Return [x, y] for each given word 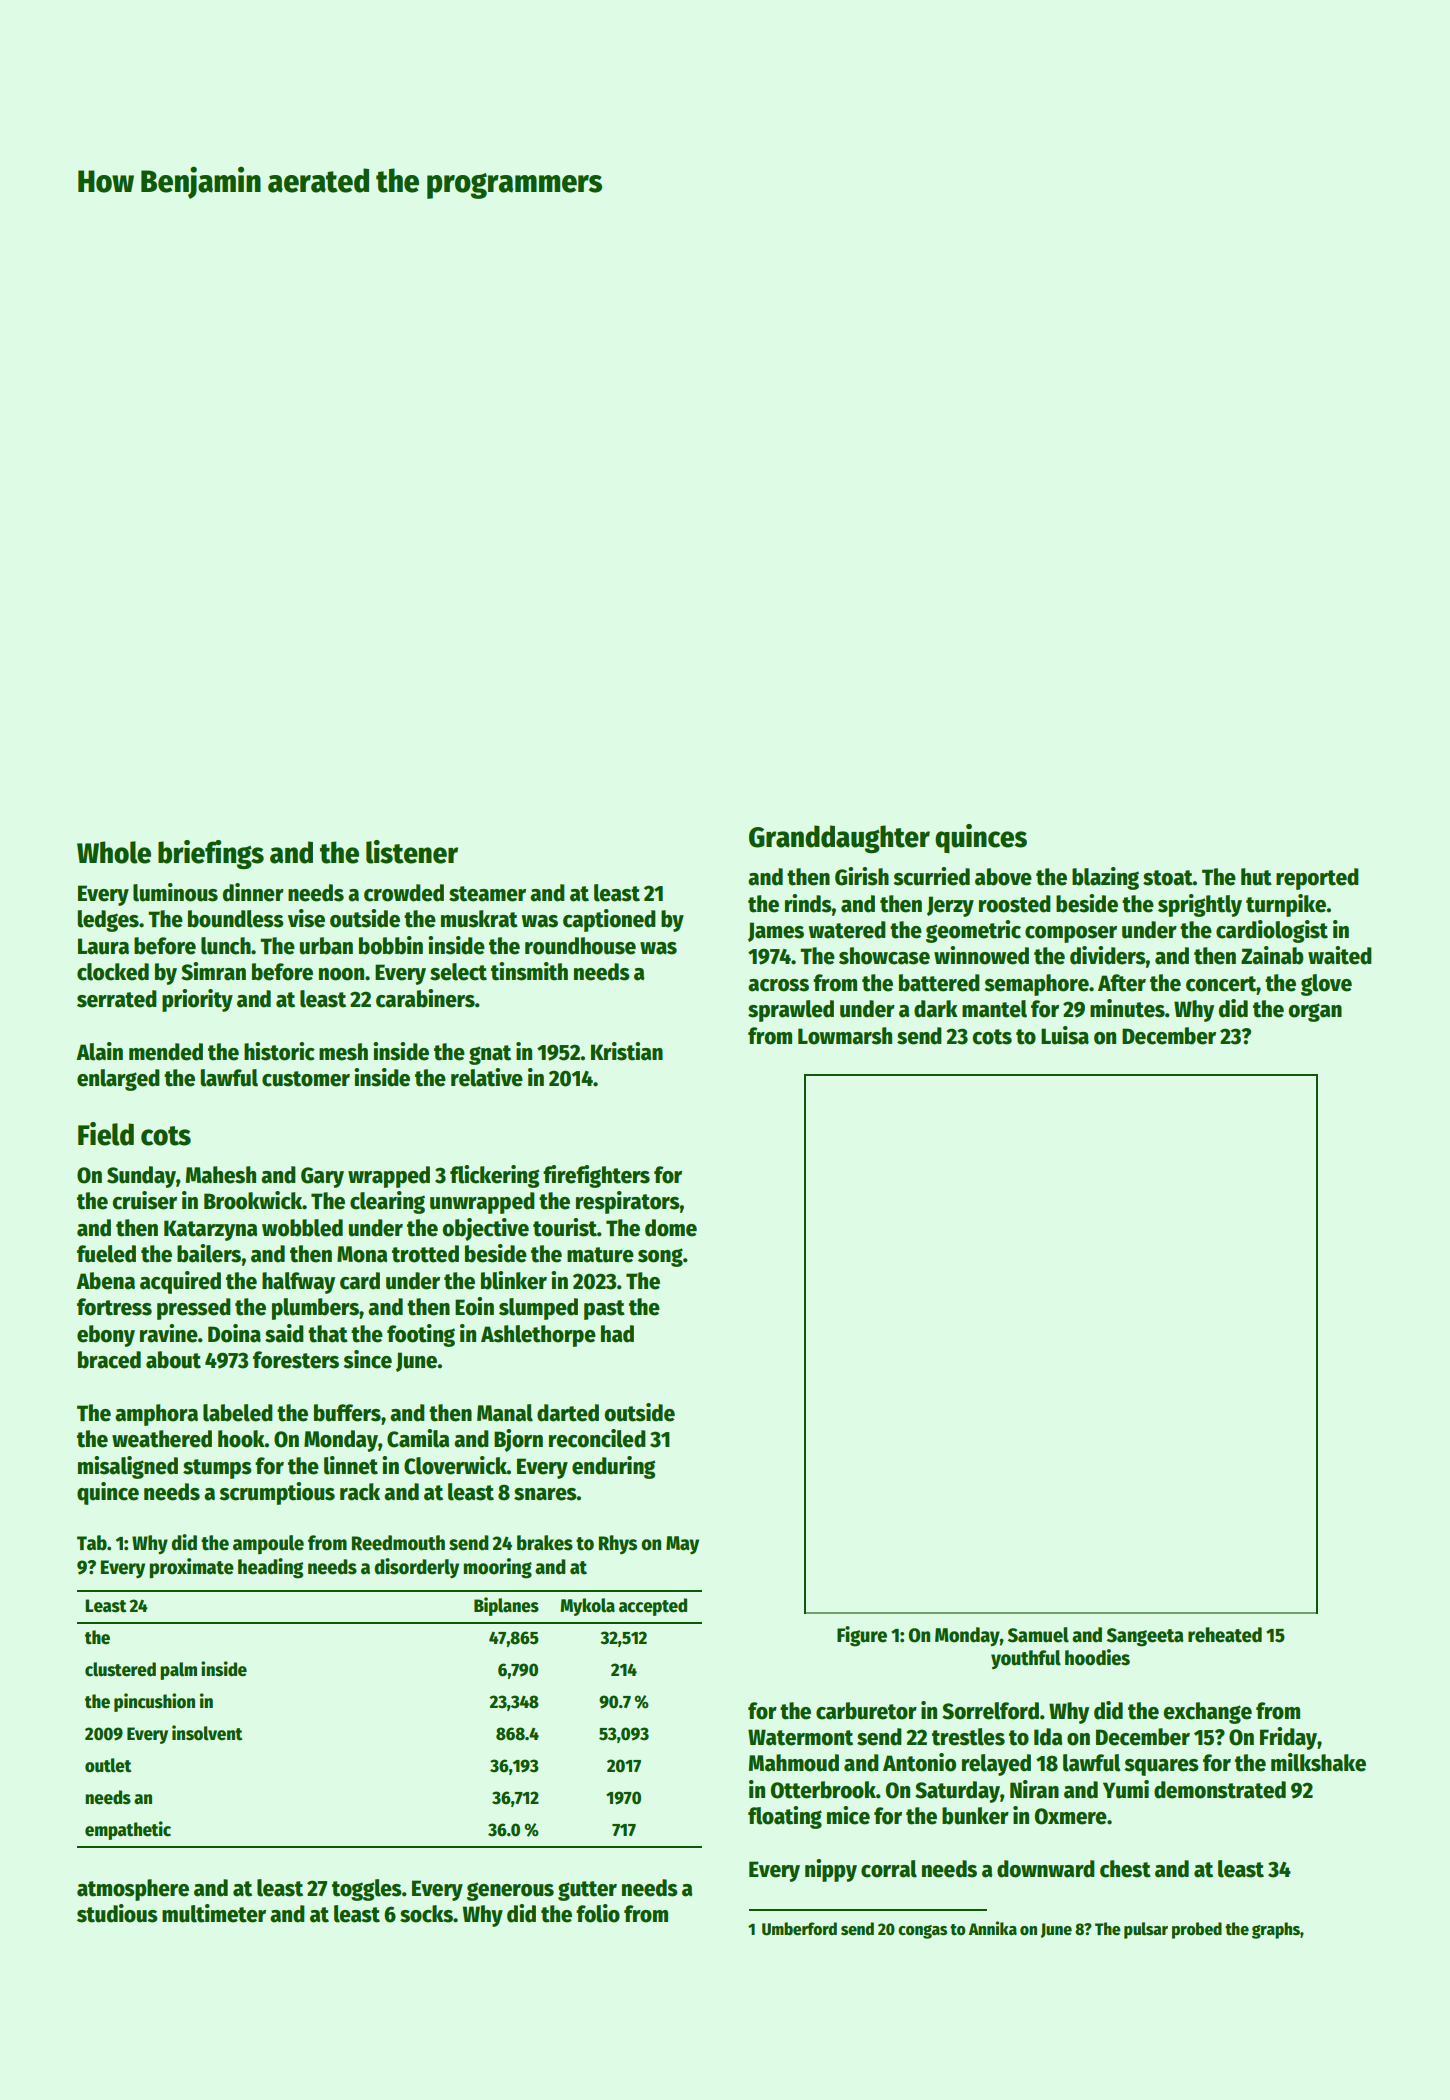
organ [1315, 1012]
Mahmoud [794, 1763]
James [776, 932]
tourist [565, 1227]
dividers [1108, 955]
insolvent [207, 1733]
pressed [194, 1309]
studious [117, 1913]
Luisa [1065, 1035]
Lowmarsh [845, 1036]
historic [279, 1051]
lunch [226, 946]
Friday [1288, 1738]
